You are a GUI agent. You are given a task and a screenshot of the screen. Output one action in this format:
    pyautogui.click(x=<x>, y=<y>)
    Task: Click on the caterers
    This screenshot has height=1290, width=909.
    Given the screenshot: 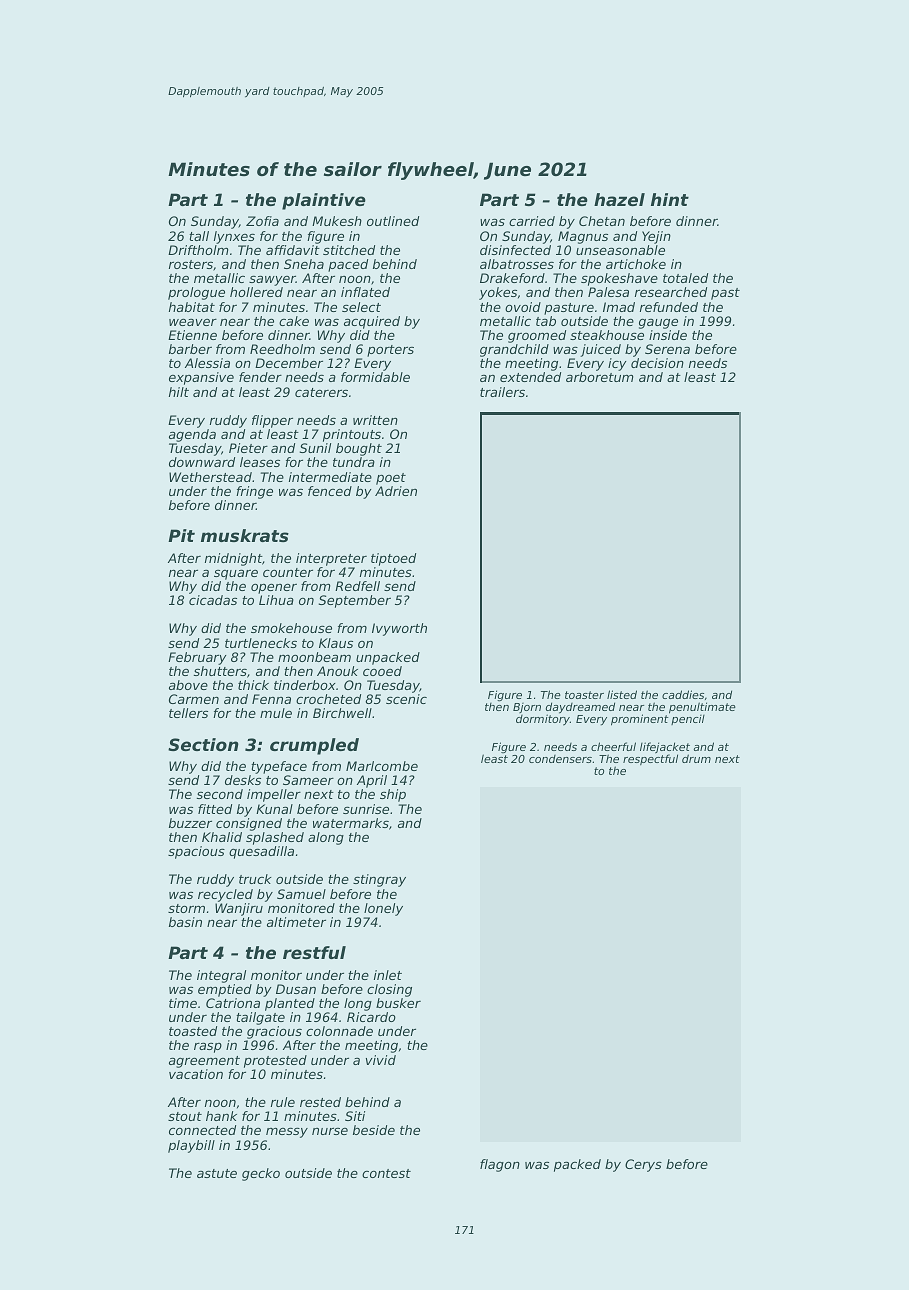 What is the action you would take?
    pyautogui.click(x=321, y=392)
